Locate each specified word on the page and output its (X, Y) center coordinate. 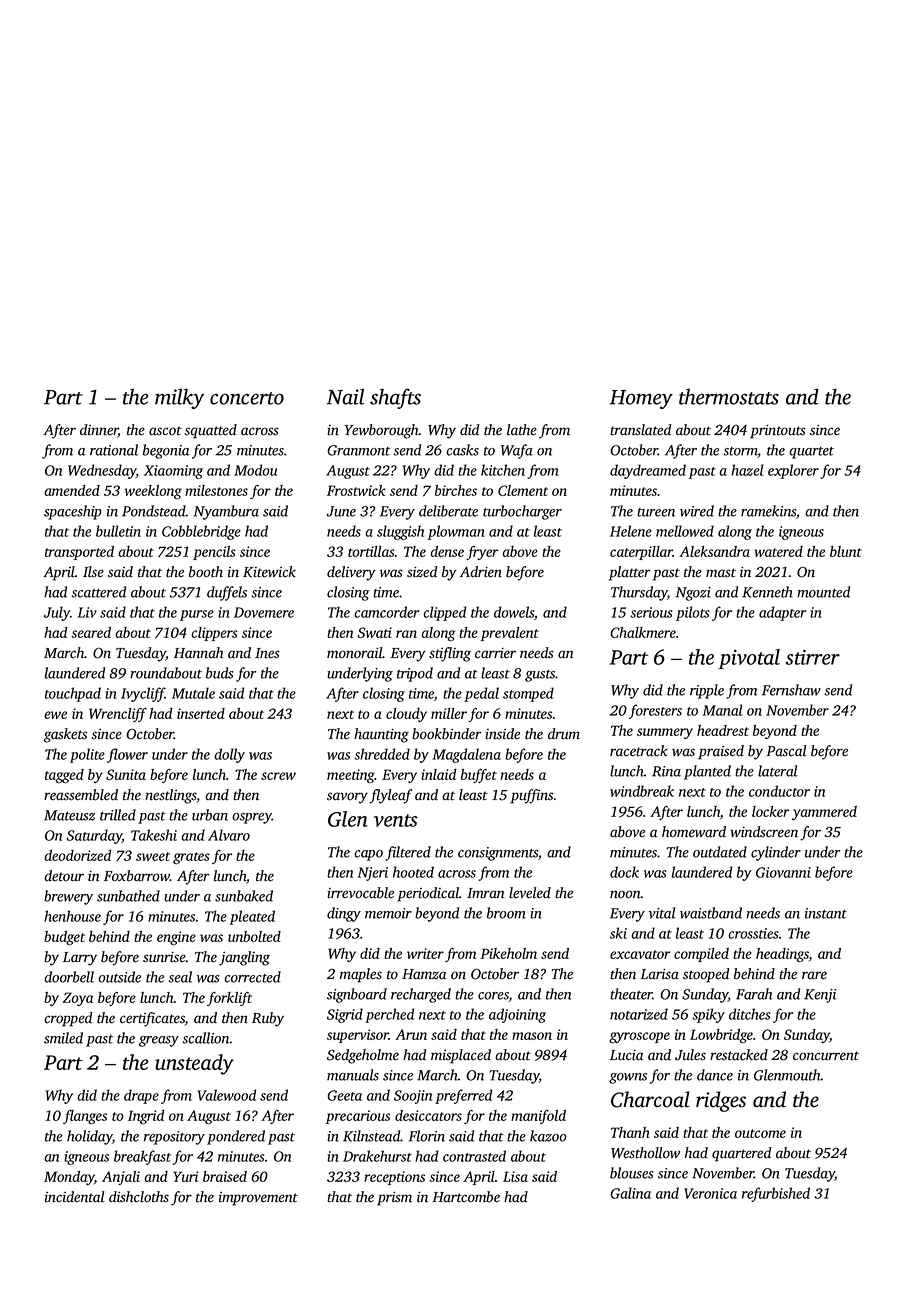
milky (179, 398)
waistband (711, 913)
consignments (498, 854)
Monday (69, 1178)
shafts (395, 398)
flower (127, 755)
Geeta (344, 1095)
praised (721, 752)
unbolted (254, 936)
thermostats (729, 396)
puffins (531, 796)
